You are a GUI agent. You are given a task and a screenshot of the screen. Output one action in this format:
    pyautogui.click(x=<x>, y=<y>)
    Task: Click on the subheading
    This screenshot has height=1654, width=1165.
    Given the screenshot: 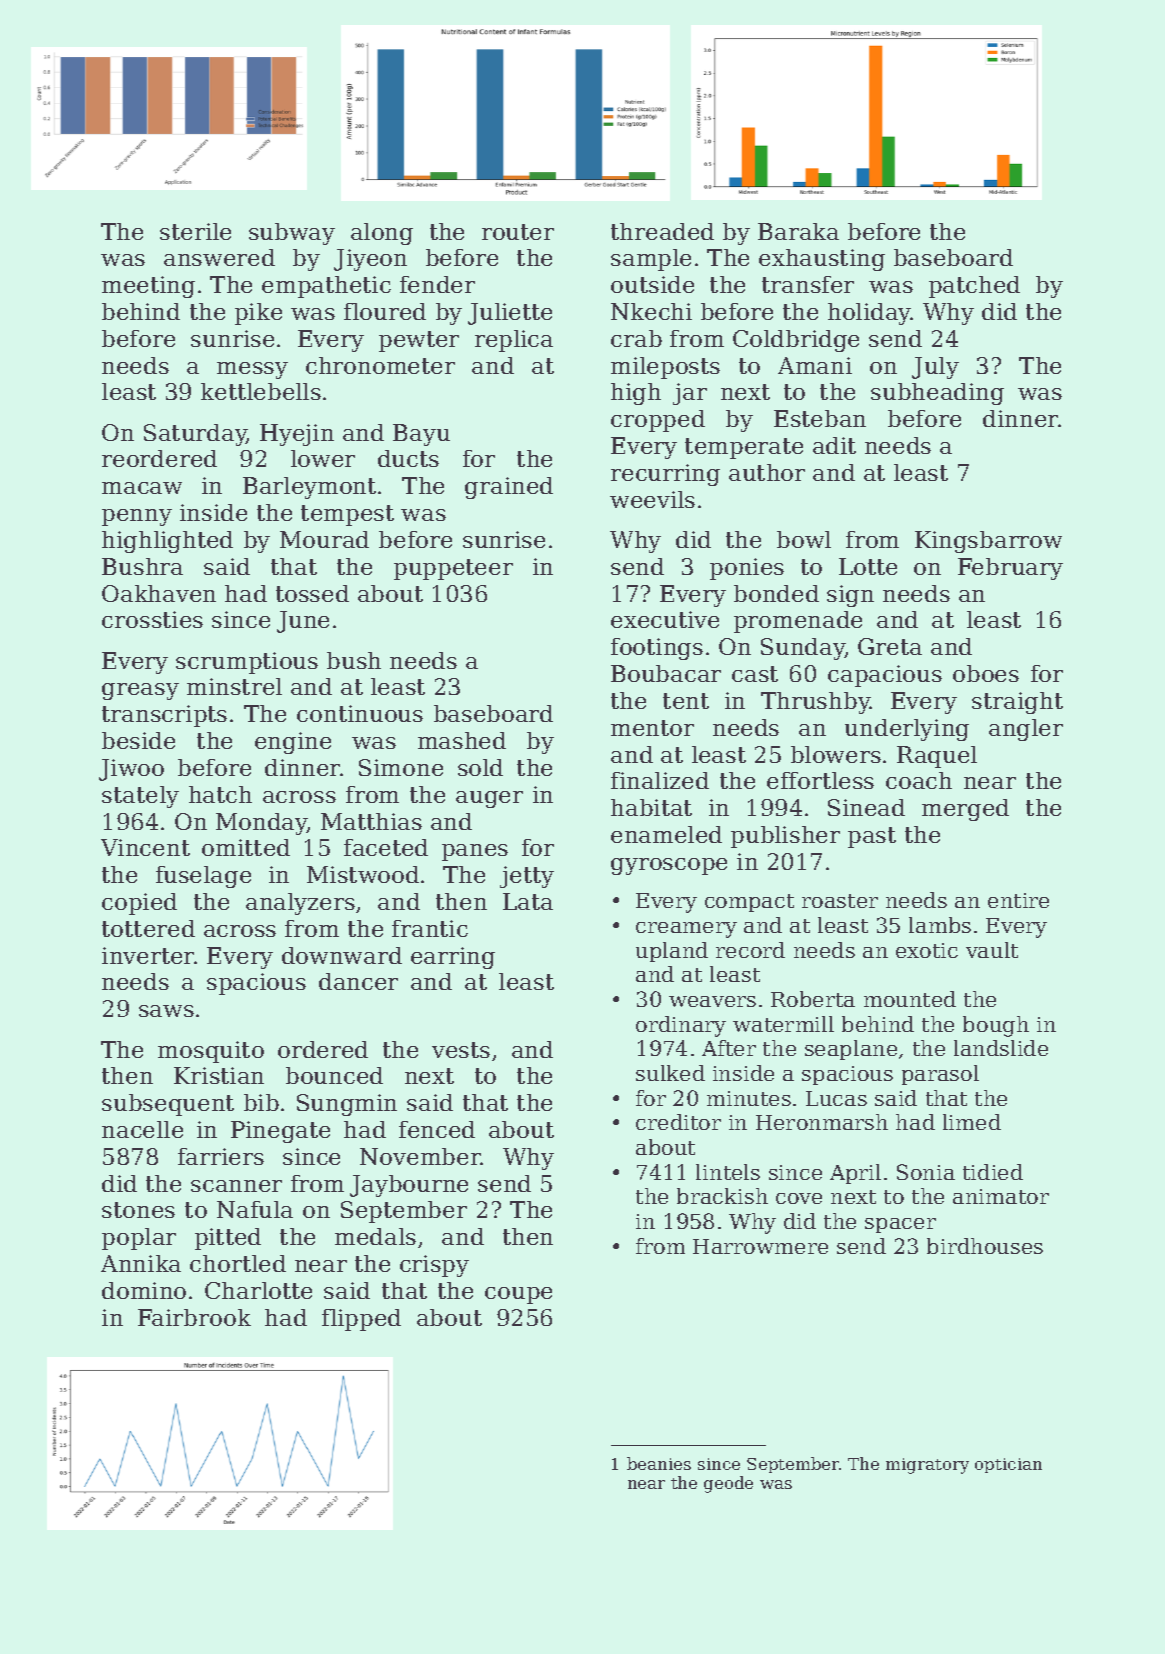 What is the action you would take?
    pyautogui.click(x=937, y=394)
